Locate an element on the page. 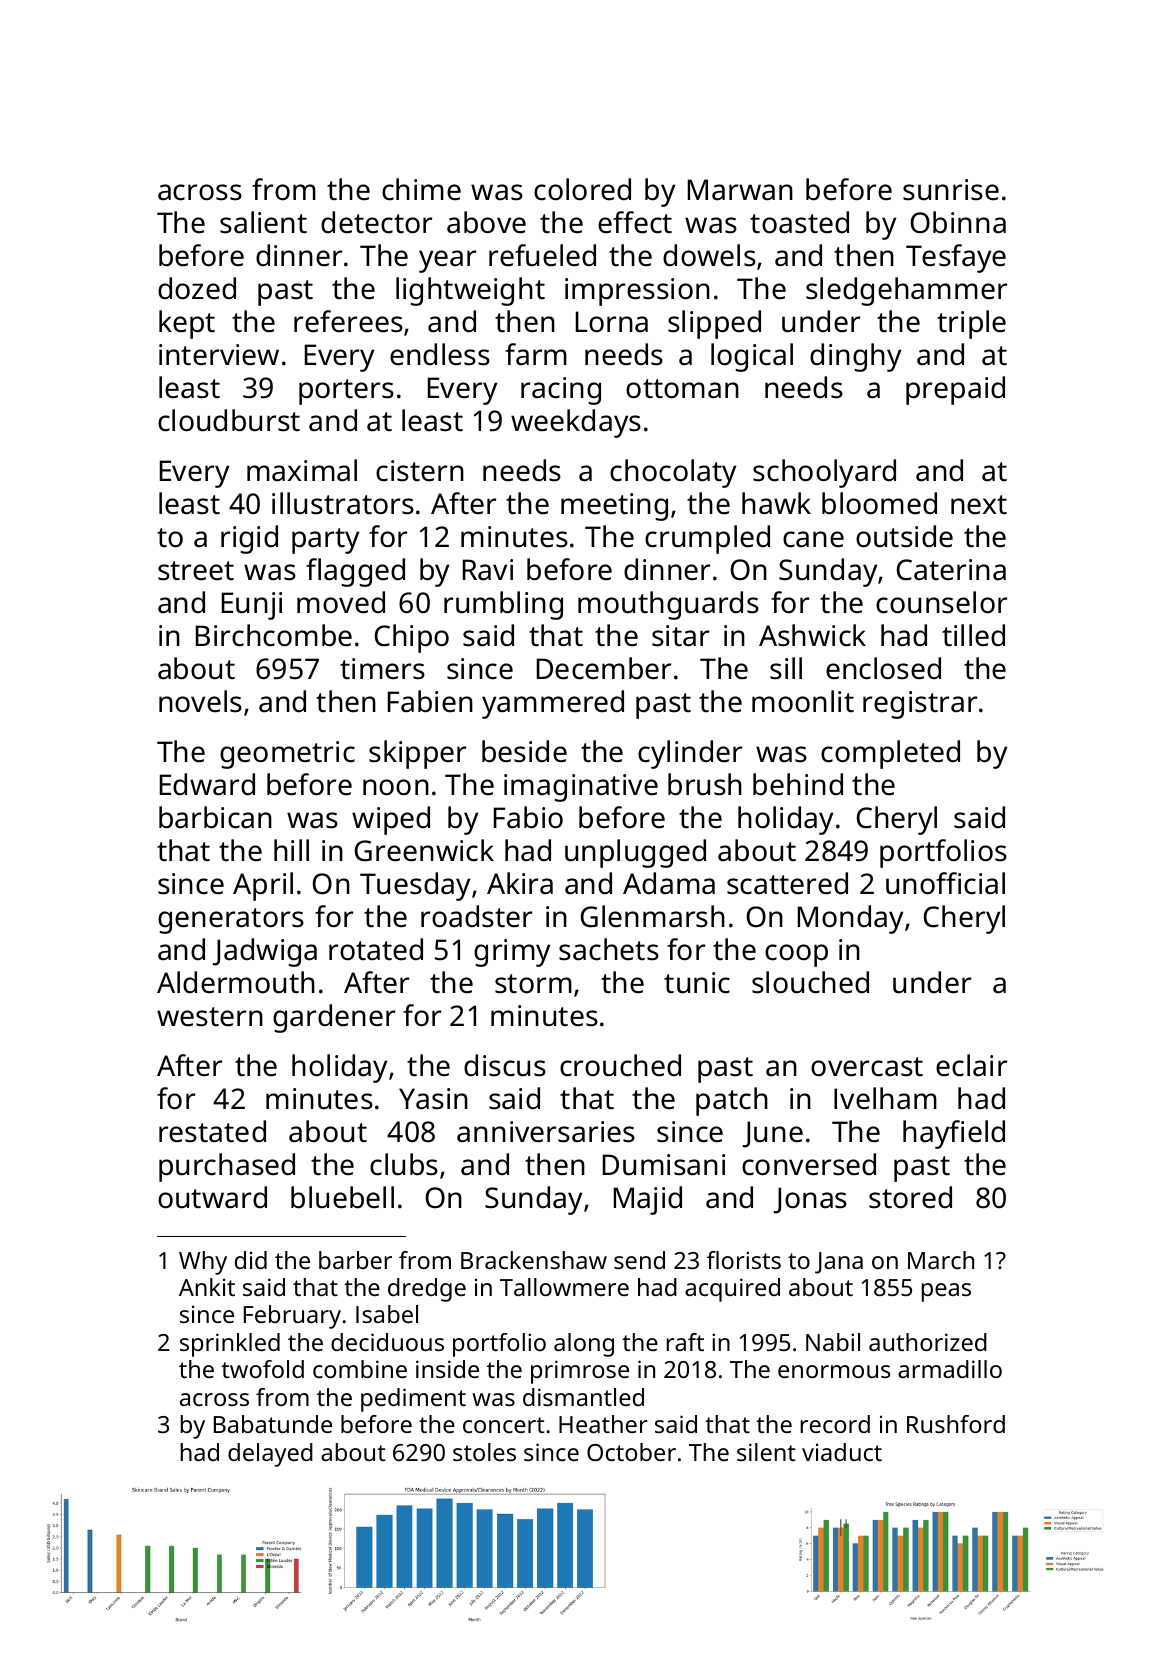 The height and width of the page is (1654, 1165). Dumisani is located at coordinates (664, 1165).
